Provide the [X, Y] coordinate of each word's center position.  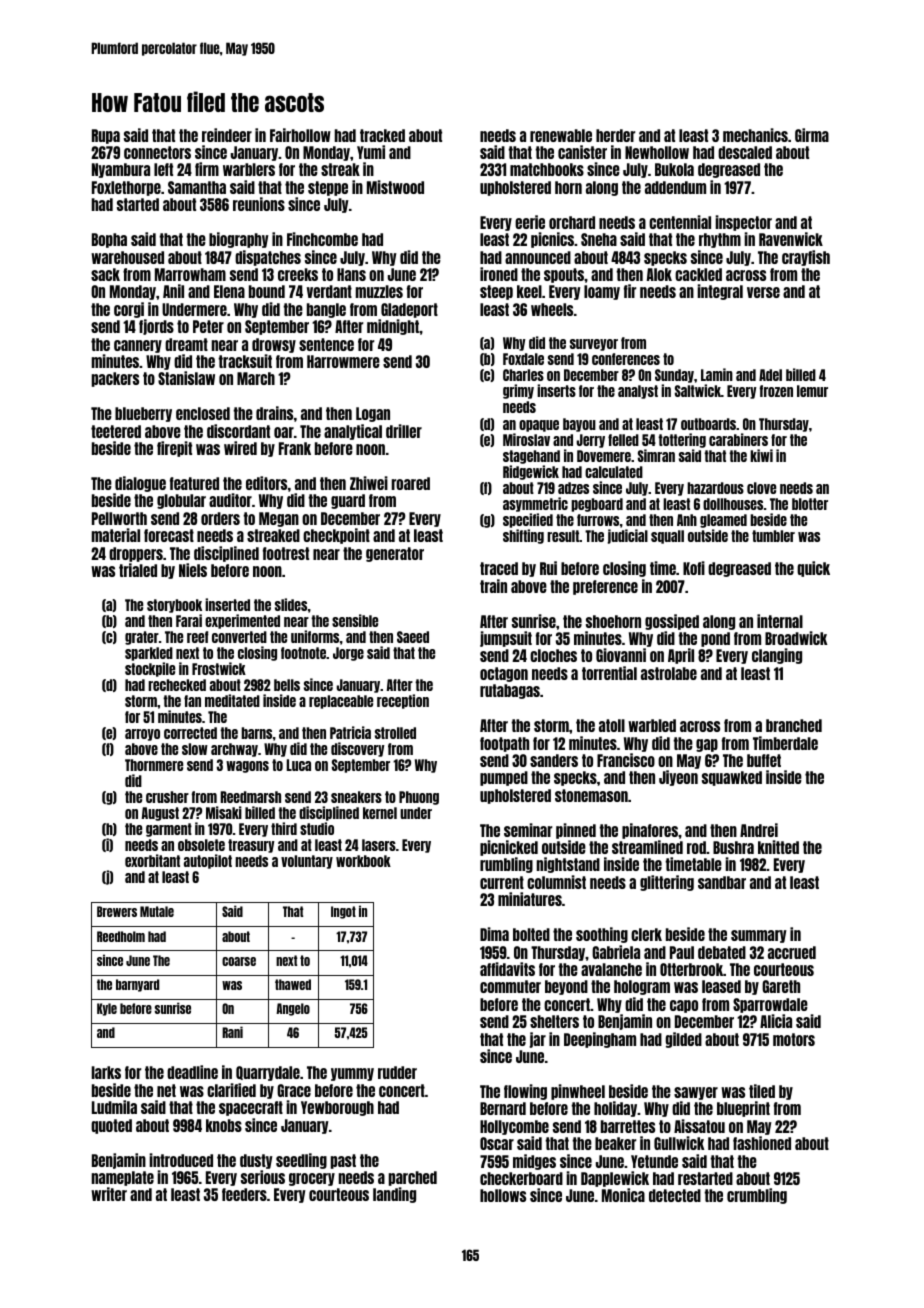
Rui [548, 568]
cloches [553, 655]
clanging [777, 656]
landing [394, 1195]
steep [496, 292]
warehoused [127, 257]
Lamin [717, 374]
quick [813, 569]
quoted [111, 1126]
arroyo [142, 735]
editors [266, 483]
